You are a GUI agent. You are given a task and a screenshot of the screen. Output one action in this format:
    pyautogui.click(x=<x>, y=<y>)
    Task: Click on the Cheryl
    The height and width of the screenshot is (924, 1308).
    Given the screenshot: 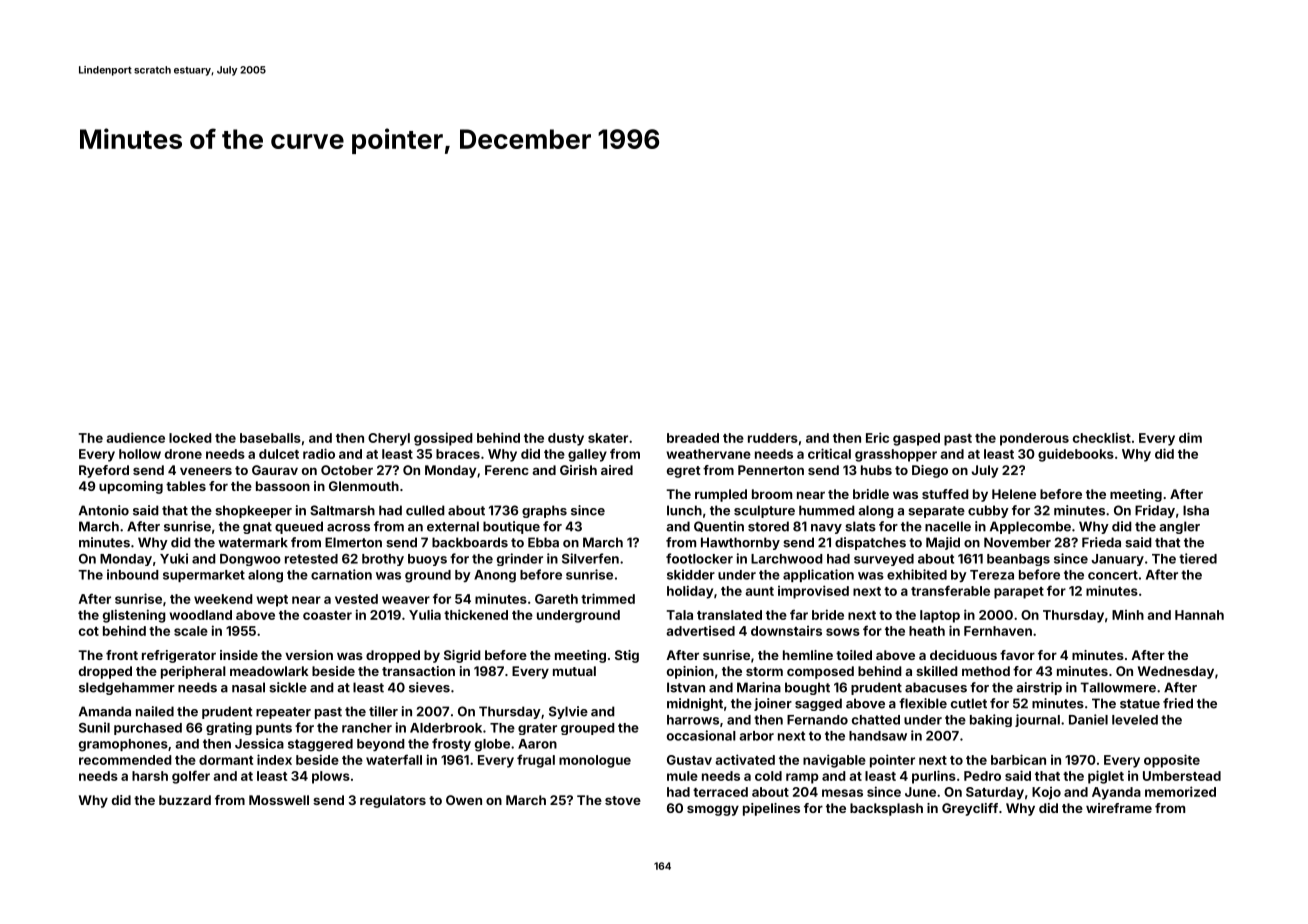 What is the action you would take?
    pyautogui.click(x=389, y=439)
